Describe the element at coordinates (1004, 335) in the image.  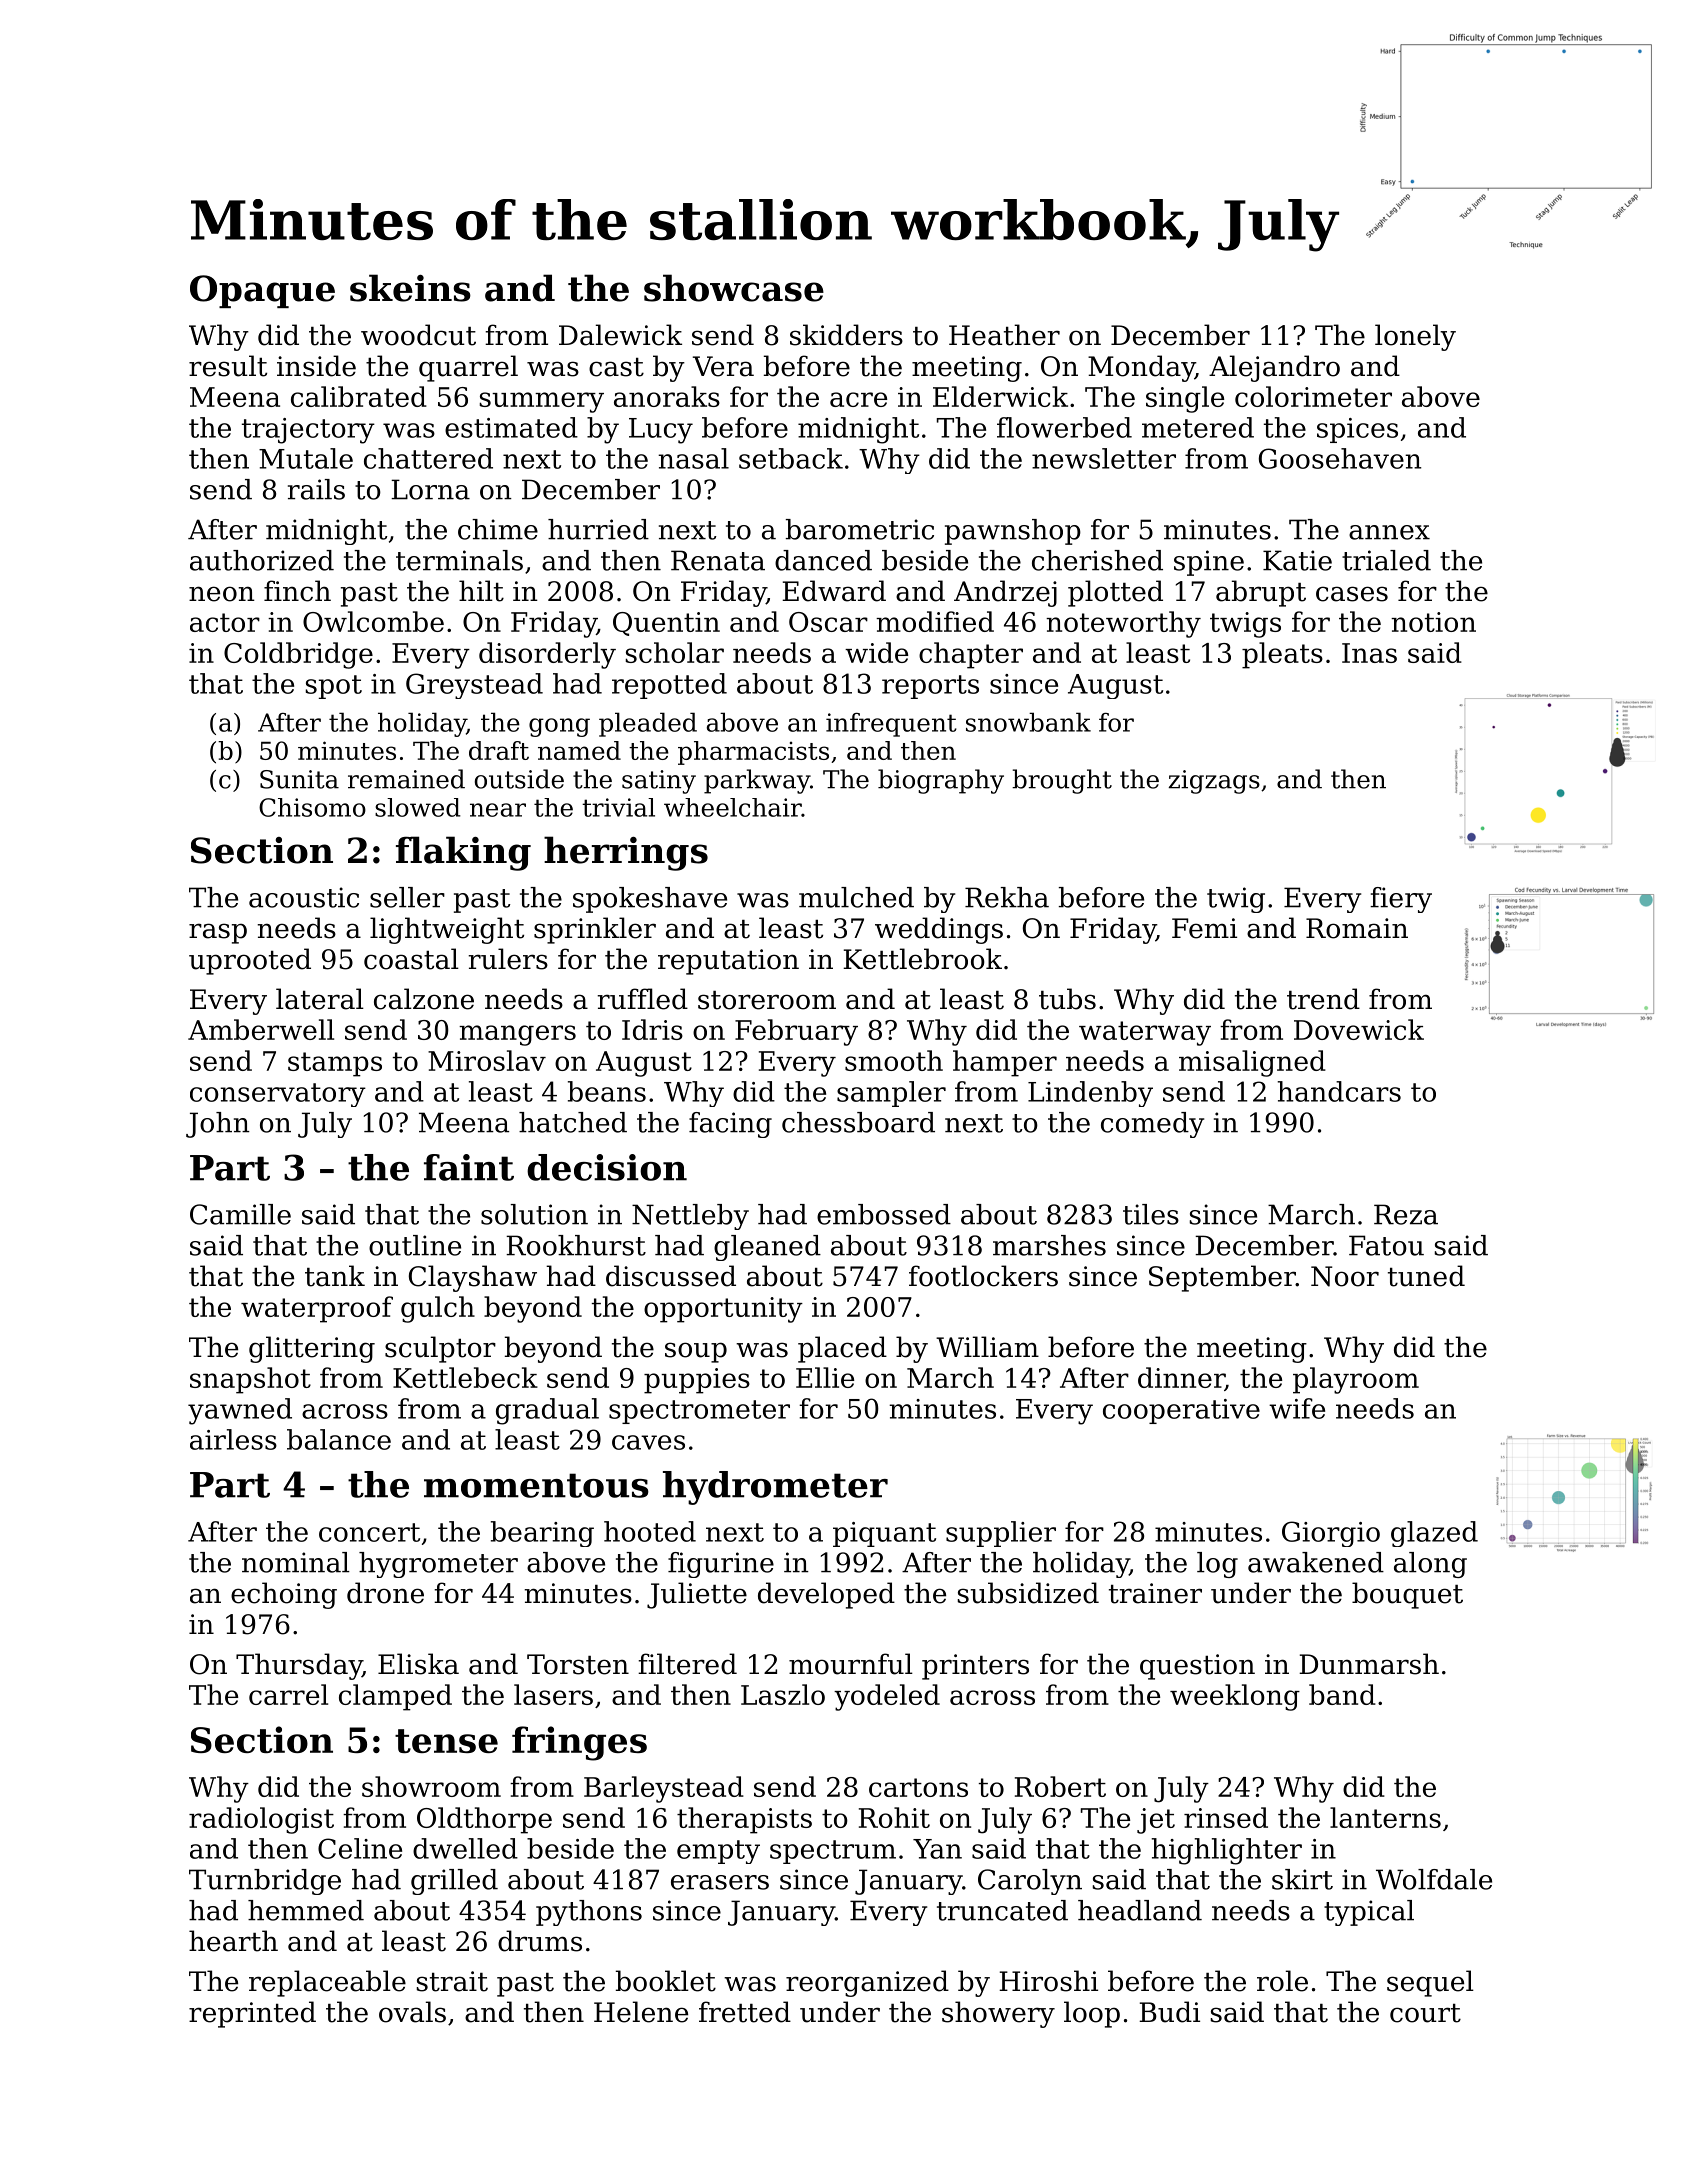
I see `Heather` at that location.
